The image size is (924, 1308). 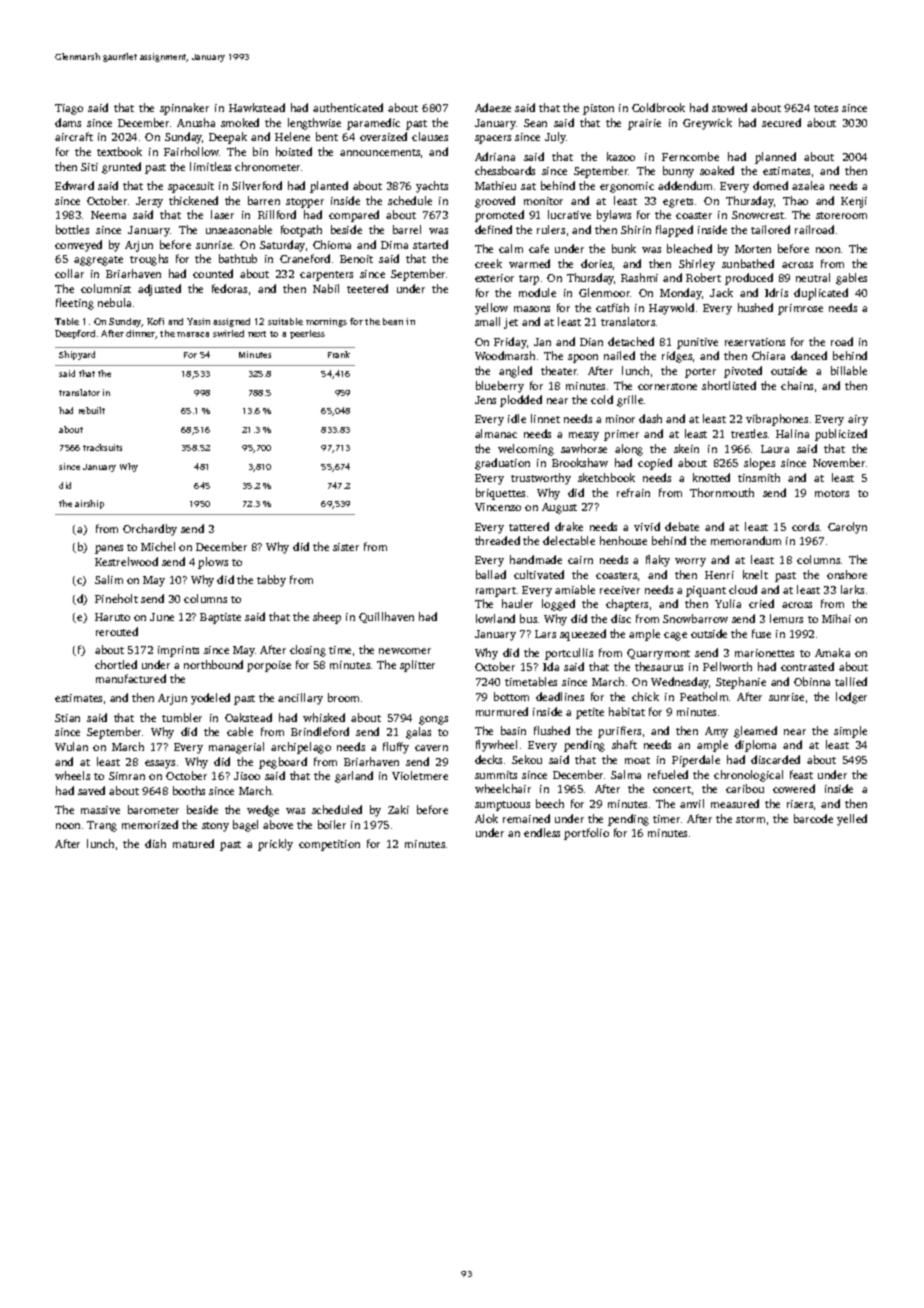 What do you see at coordinates (770, 185) in the image?
I see `domed` at bounding box center [770, 185].
